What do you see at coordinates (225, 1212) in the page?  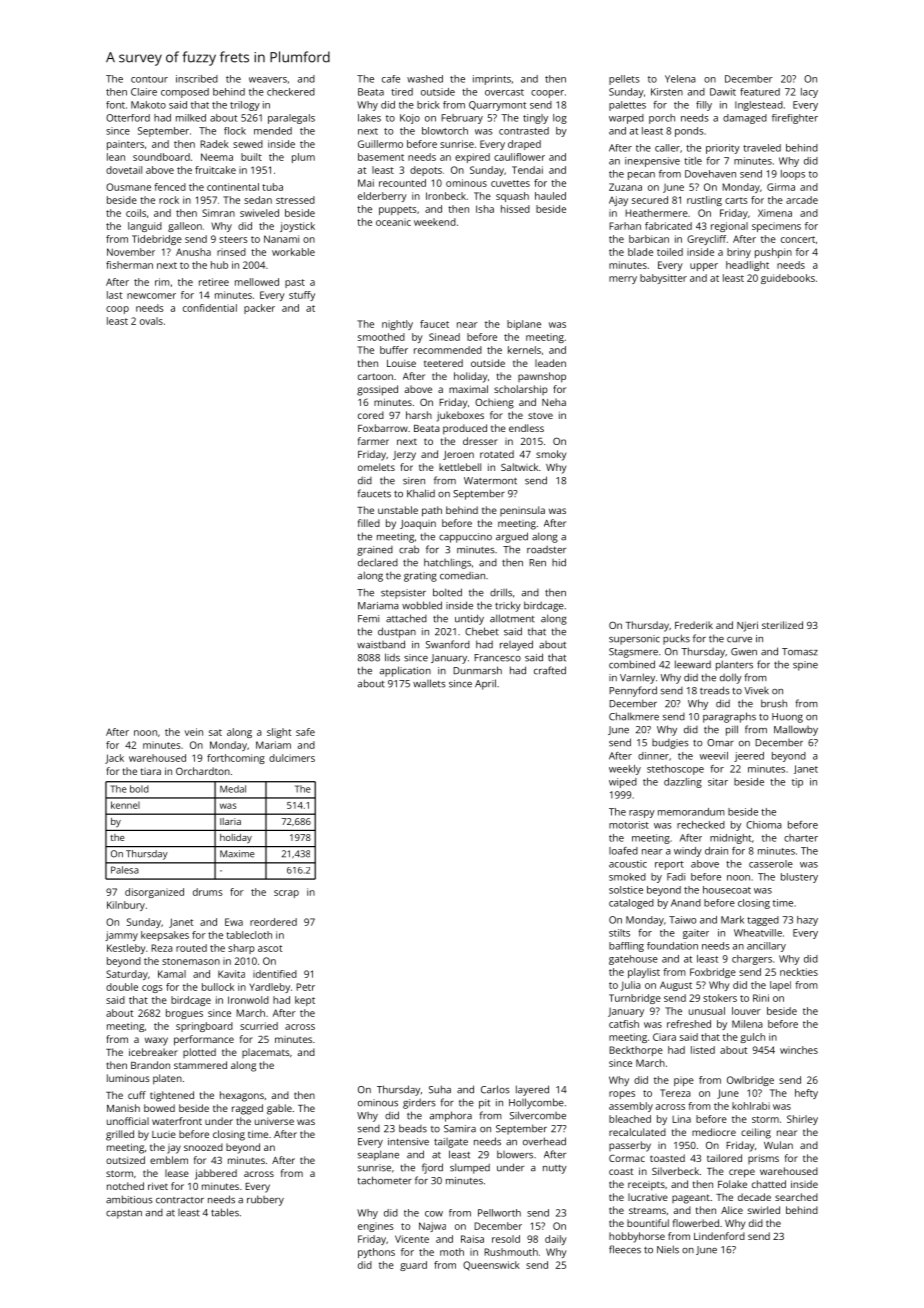 I see `tables` at bounding box center [225, 1212].
